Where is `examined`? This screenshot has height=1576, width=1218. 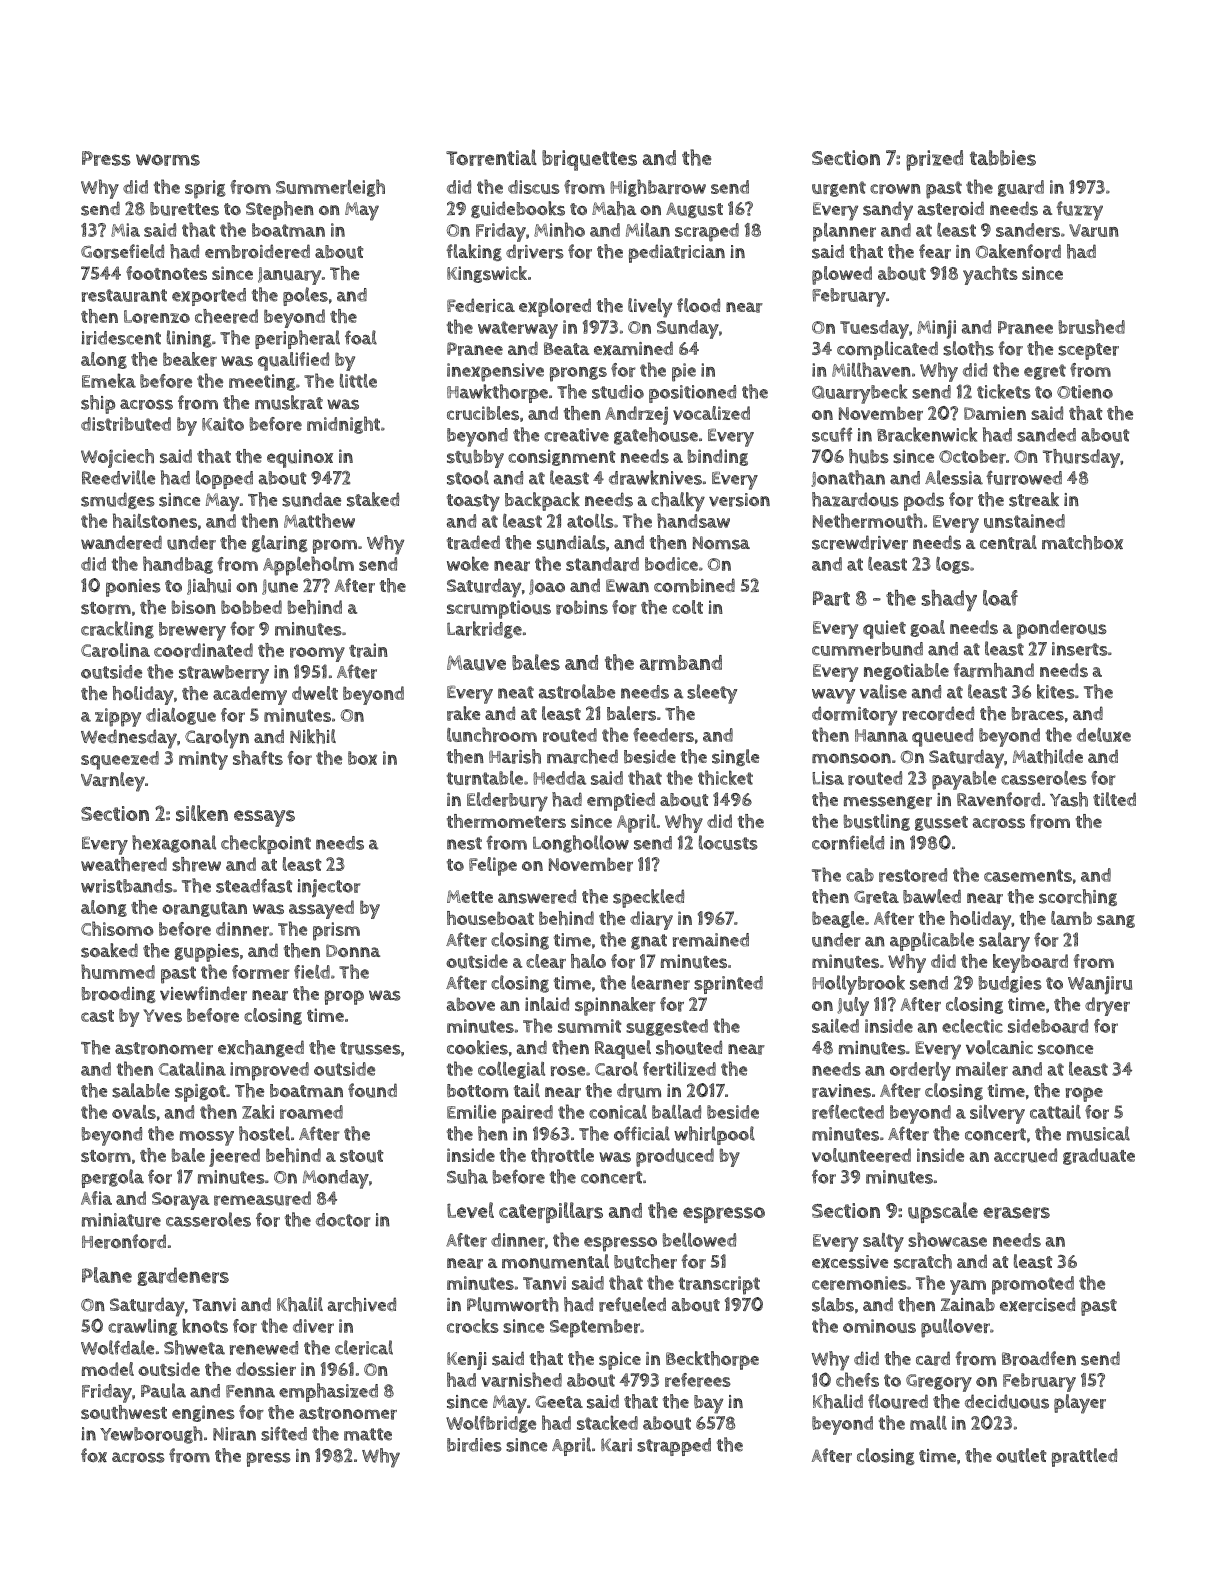
examined is located at coordinates (633, 348).
